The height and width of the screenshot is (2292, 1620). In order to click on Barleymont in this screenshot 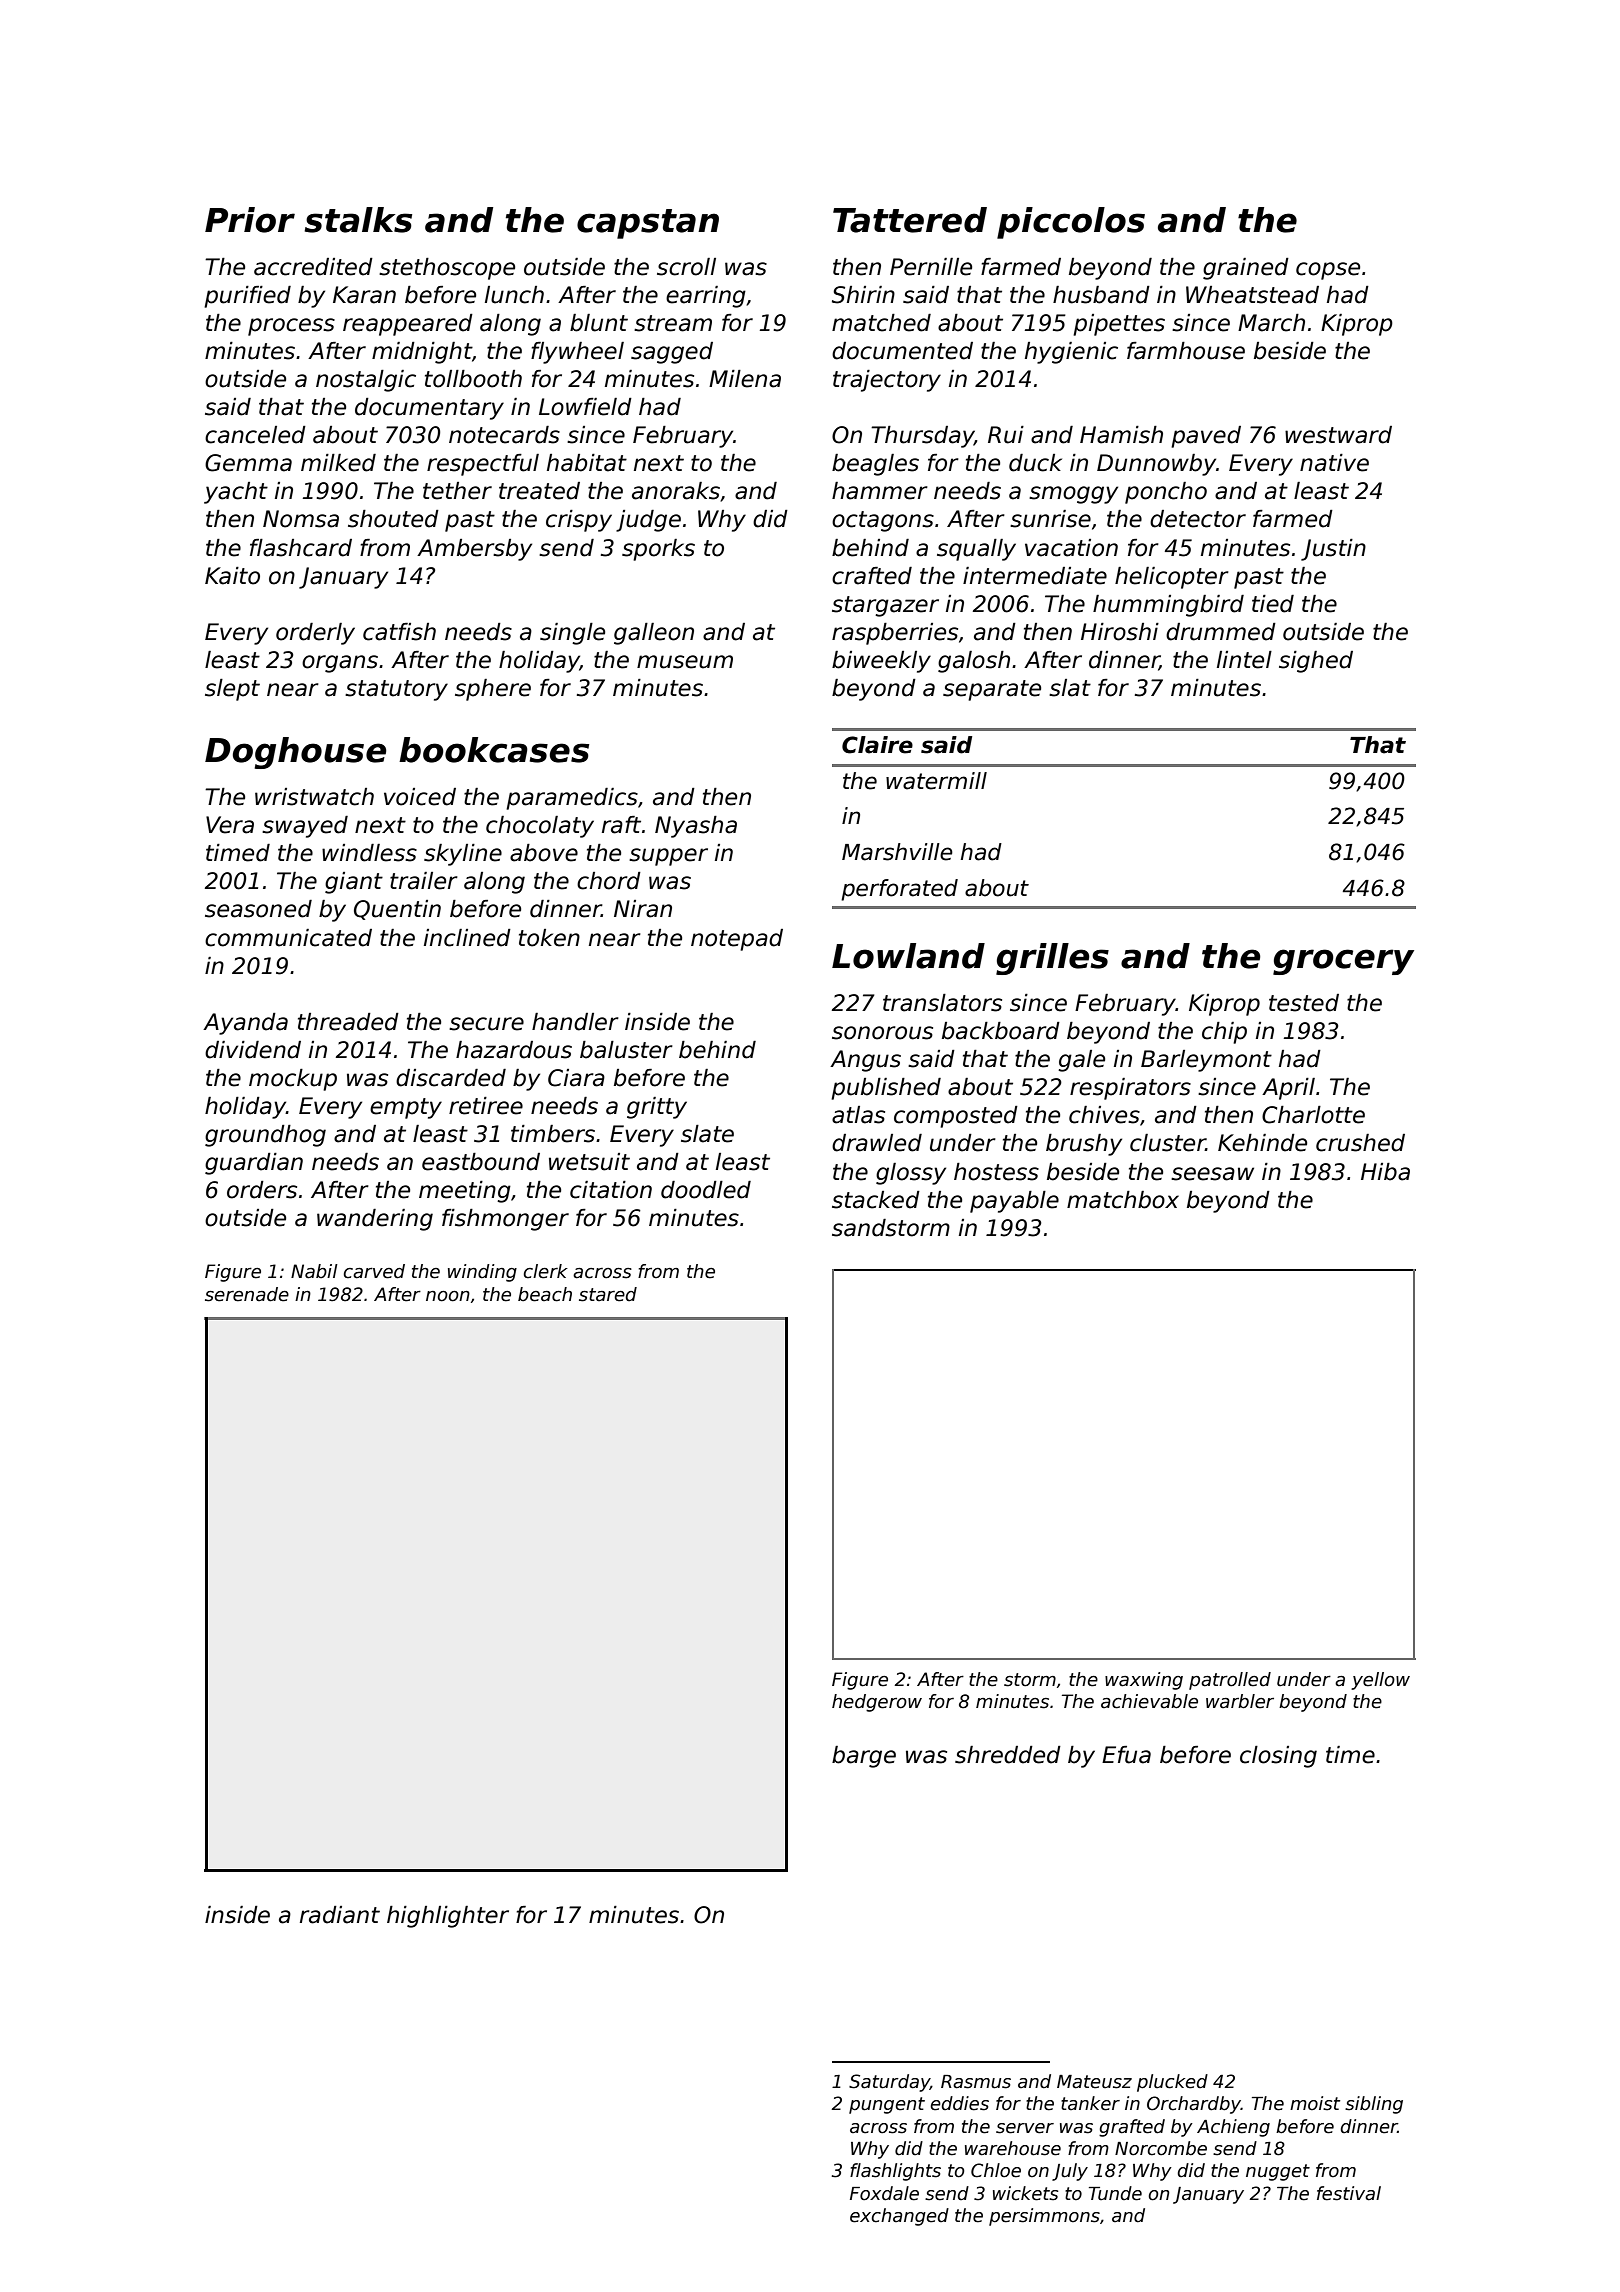, I will do `click(1206, 1061)`.
